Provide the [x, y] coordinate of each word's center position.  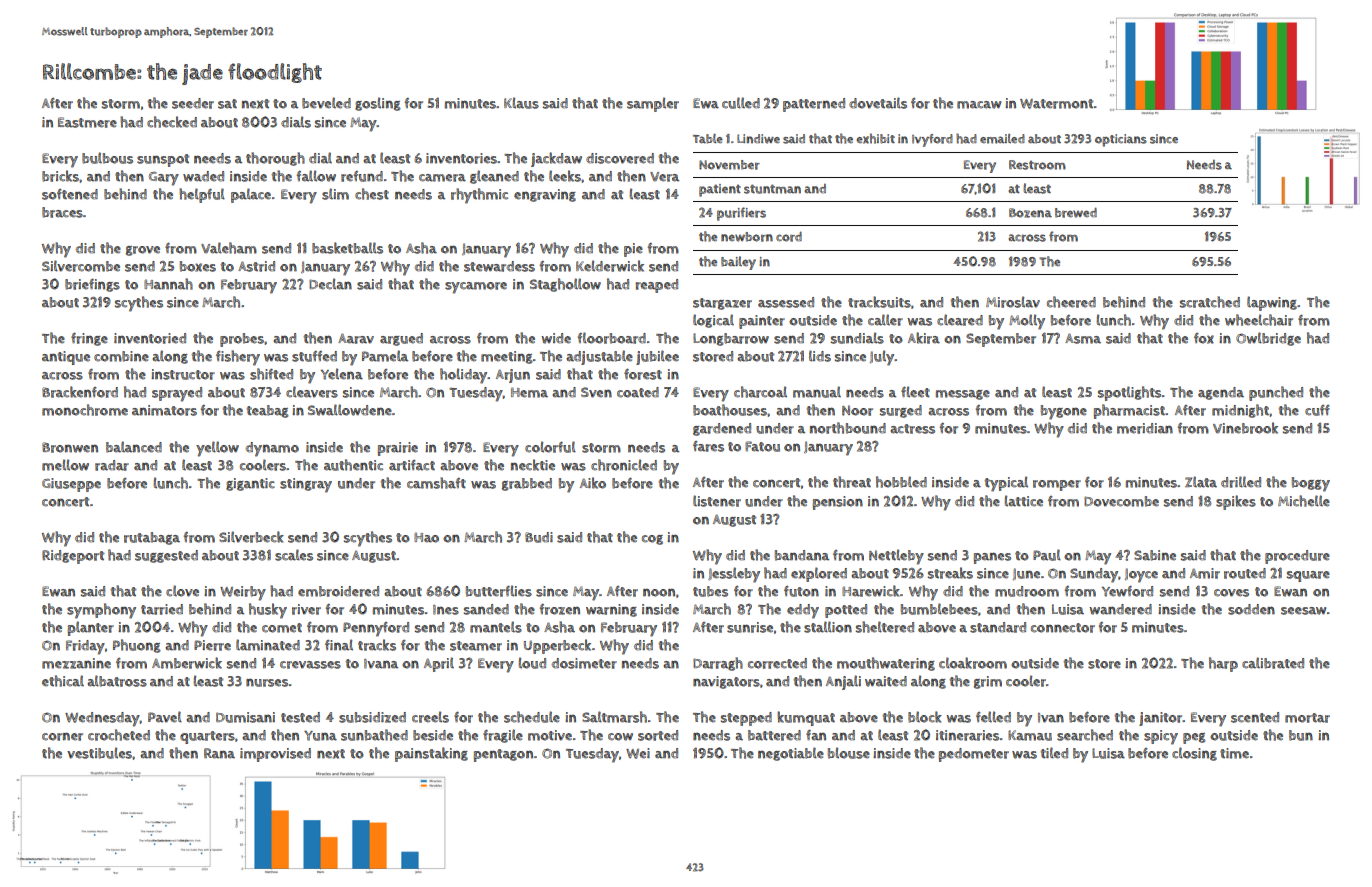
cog [652, 540]
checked [172, 122]
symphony [101, 611]
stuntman [772, 189]
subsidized [372, 717]
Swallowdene [350, 410]
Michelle [1304, 501]
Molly [1027, 322]
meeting [507, 357]
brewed [1076, 213]
